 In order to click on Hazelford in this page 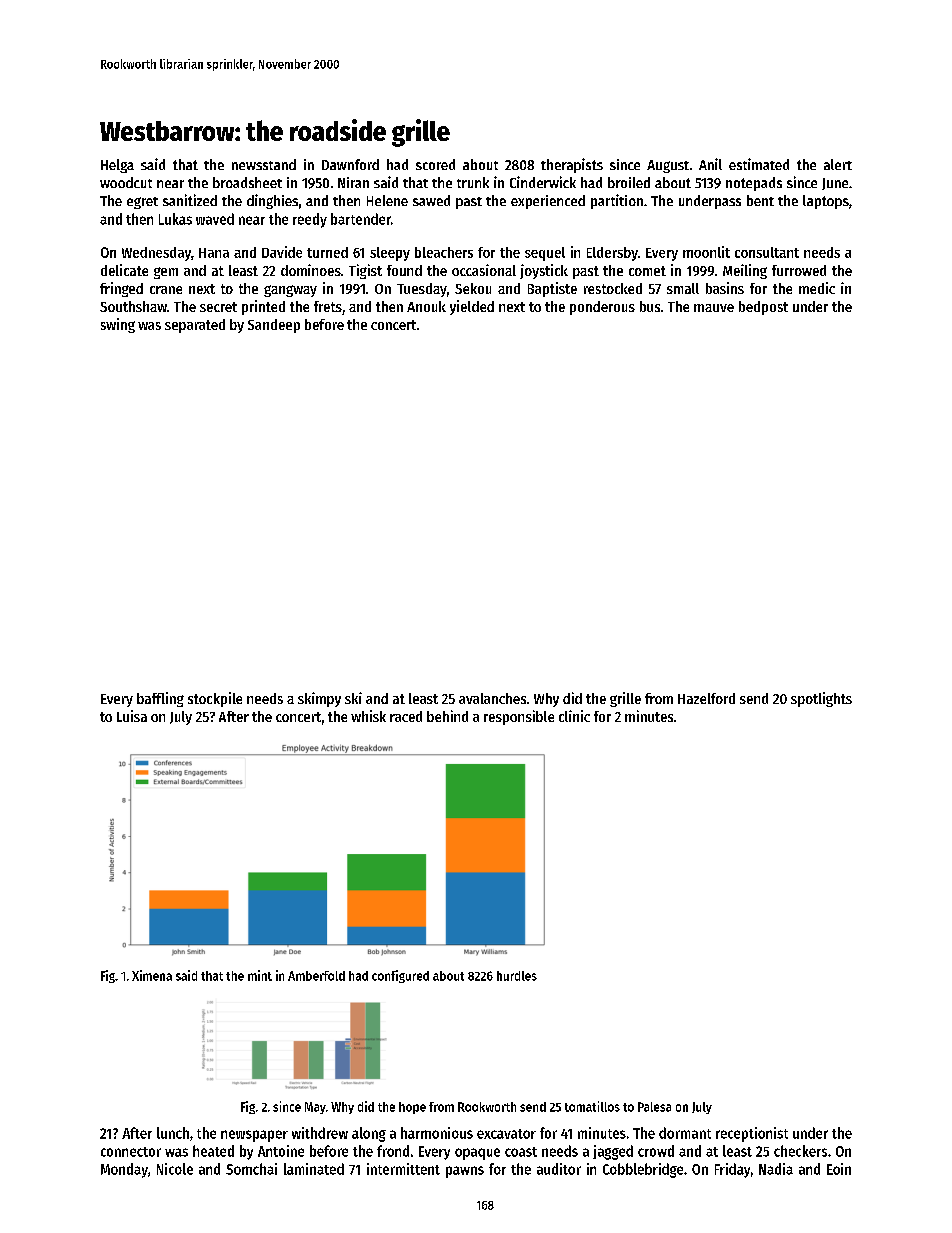, I will do `click(706, 698)`.
